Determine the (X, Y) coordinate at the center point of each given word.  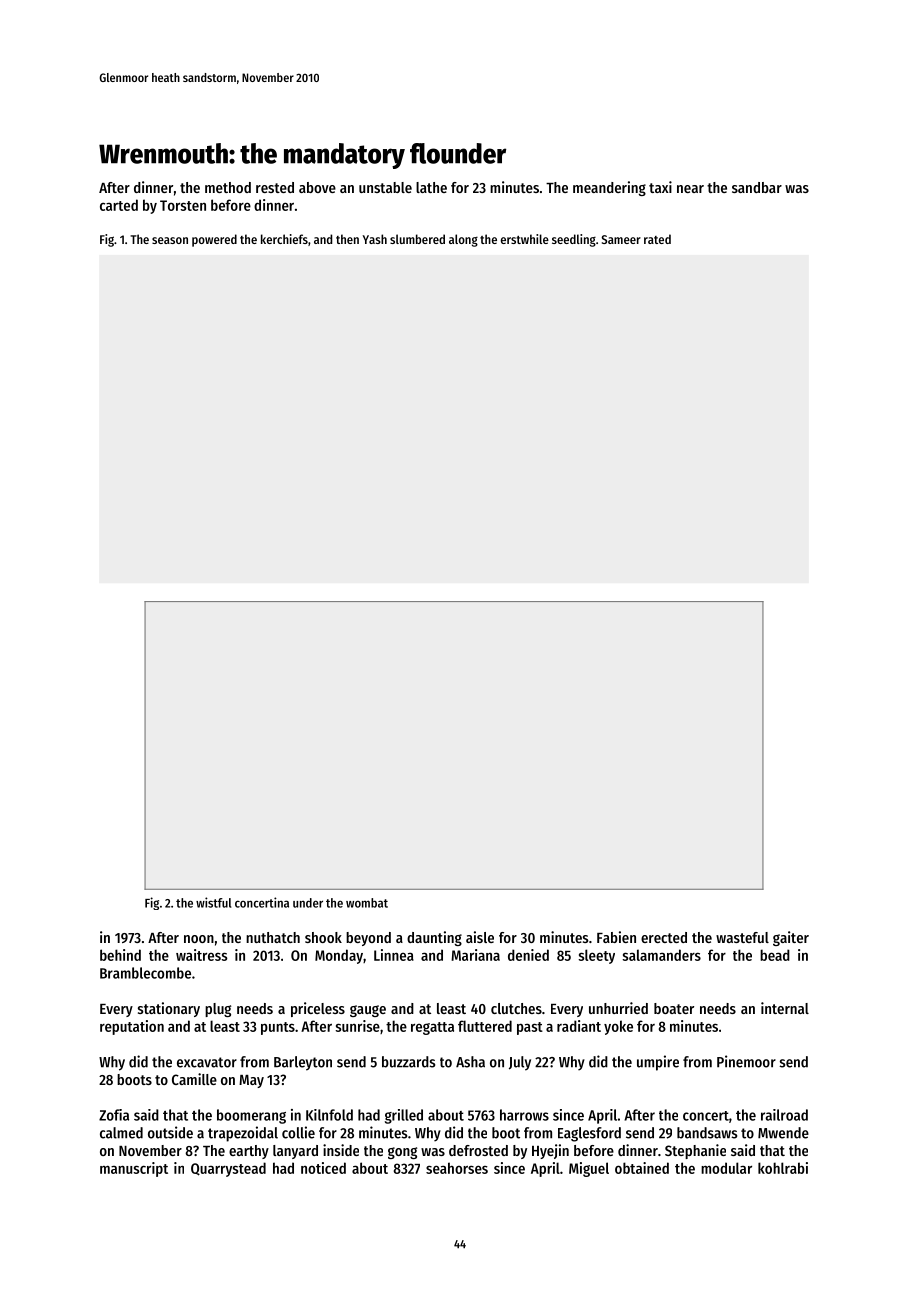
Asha (470, 1062)
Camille (194, 1079)
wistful (214, 902)
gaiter (791, 938)
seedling (574, 240)
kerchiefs (284, 239)
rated (657, 239)
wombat (367, 903)
